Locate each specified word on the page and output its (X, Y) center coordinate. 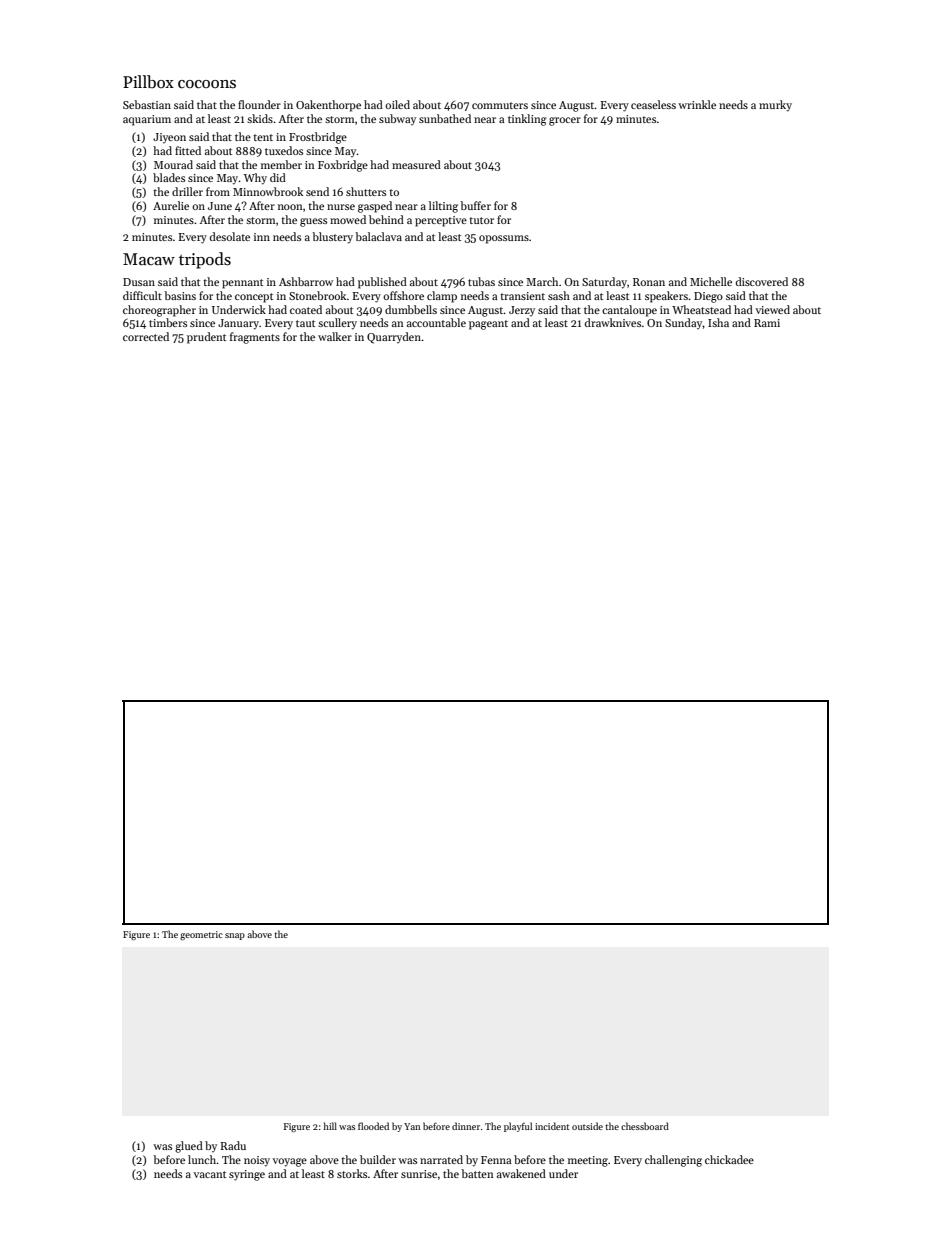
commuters (500, 105)
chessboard (645, 1126)
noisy (257, 1161)
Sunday (684, 323)
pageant (488, 325)
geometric (201, 935)
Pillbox (148, 82)
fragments (255, 338)
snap (235, 936)
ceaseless (653, 104)
